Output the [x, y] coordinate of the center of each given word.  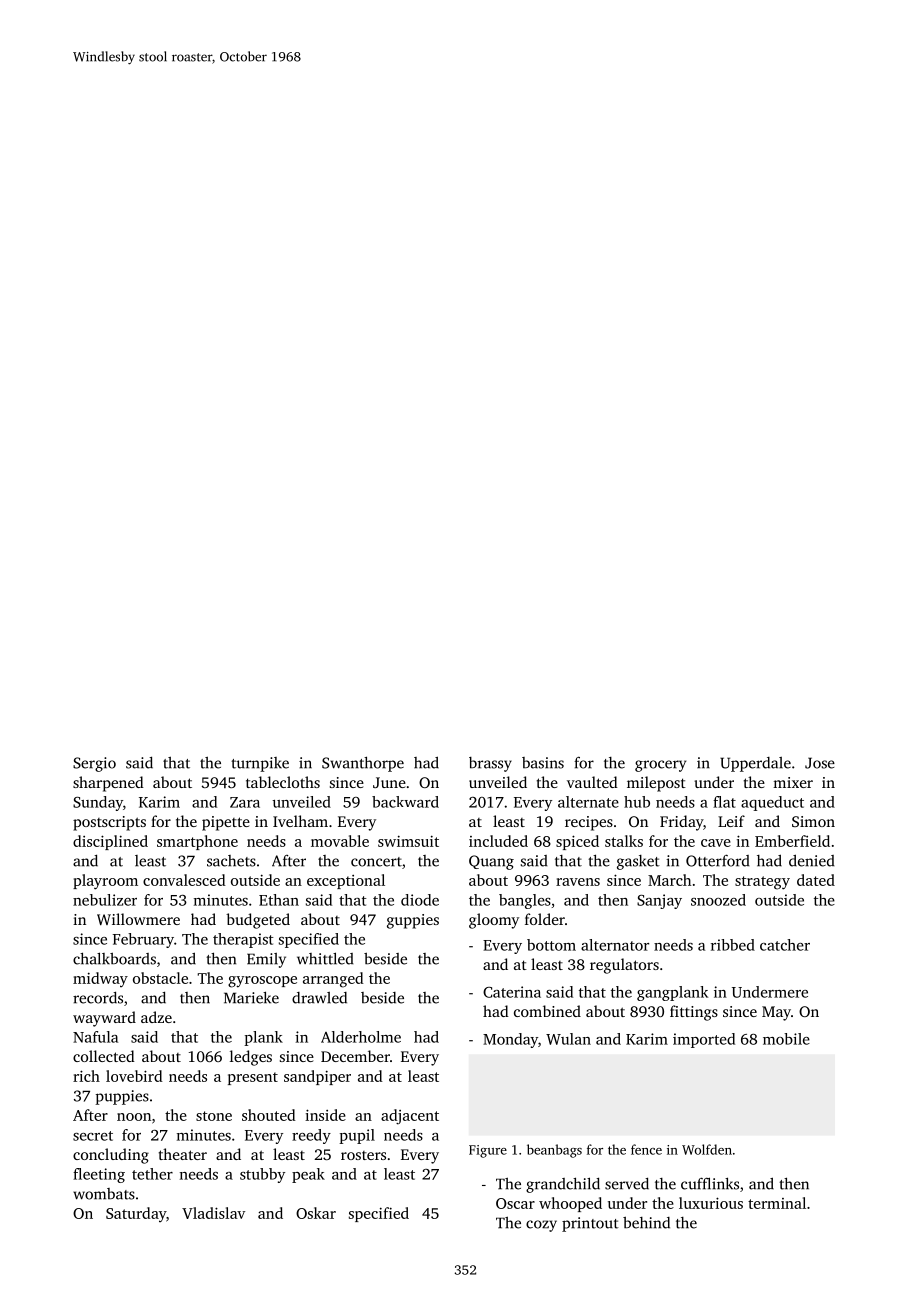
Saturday [136, 1214]
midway [100, 979]
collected [104, 1056]
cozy [541, 1226]
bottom [551, 945]
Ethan [279, 900]
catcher [785, 945]
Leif [731, 821]
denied [812, 860]
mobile [786, 1039]
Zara [245, 802]
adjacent [410, 1117]
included [498, 841]
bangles [525, 901]
